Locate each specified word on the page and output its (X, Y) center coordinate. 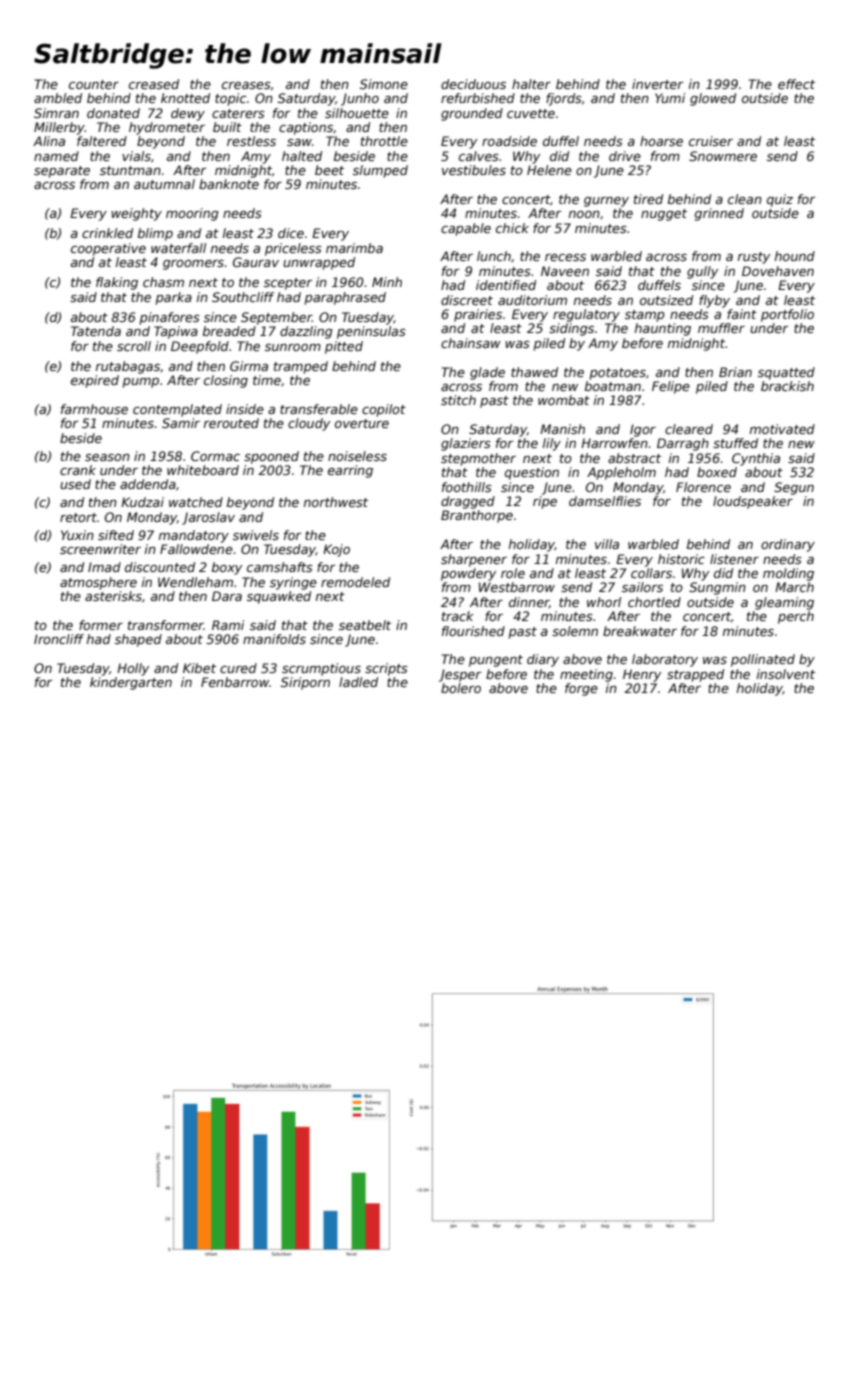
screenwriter (100, 549)
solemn (575, 631)
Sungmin (717, 588)
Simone (384, 84)
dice (291, 233)
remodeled (355, 582)
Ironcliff (59, 639)
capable (466, 229)
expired (95, 381)
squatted (786, 373)
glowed (713, 99)
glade (487, 373)
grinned (719, 214)
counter (94, 84)
